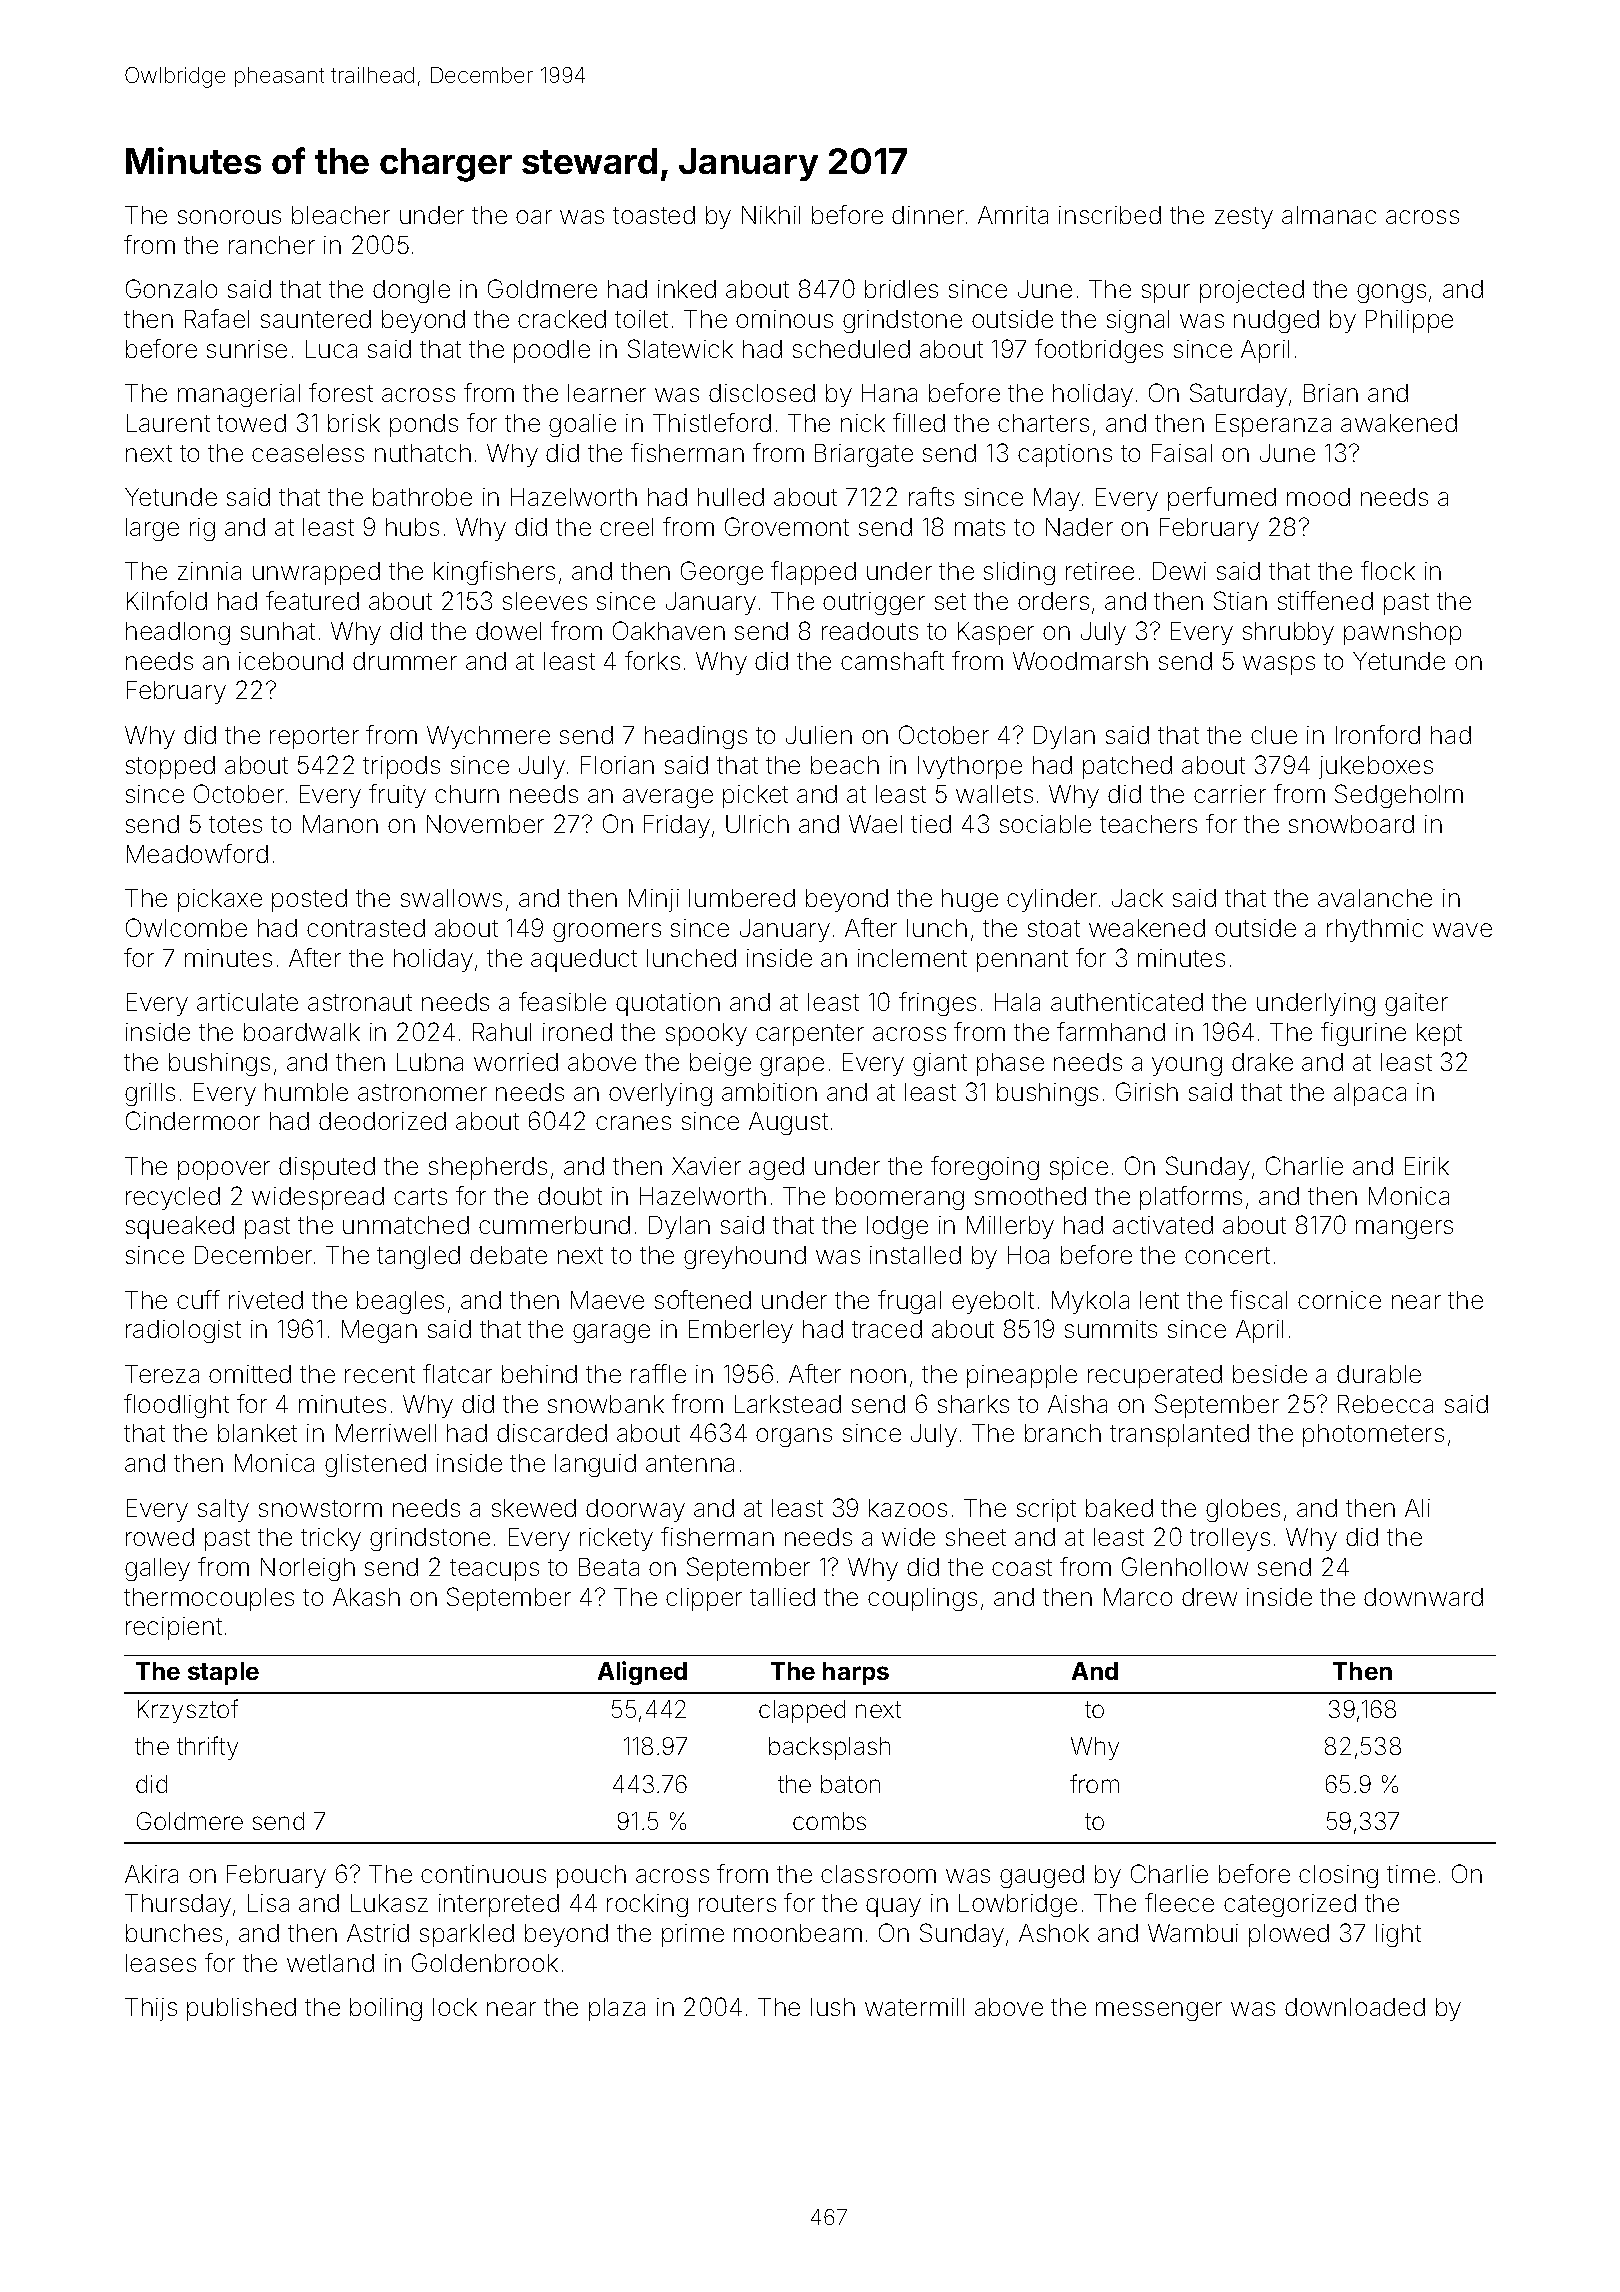 The height and width of the document is (2292, 1620). I want to click on drew, so click(1209, 1597).
